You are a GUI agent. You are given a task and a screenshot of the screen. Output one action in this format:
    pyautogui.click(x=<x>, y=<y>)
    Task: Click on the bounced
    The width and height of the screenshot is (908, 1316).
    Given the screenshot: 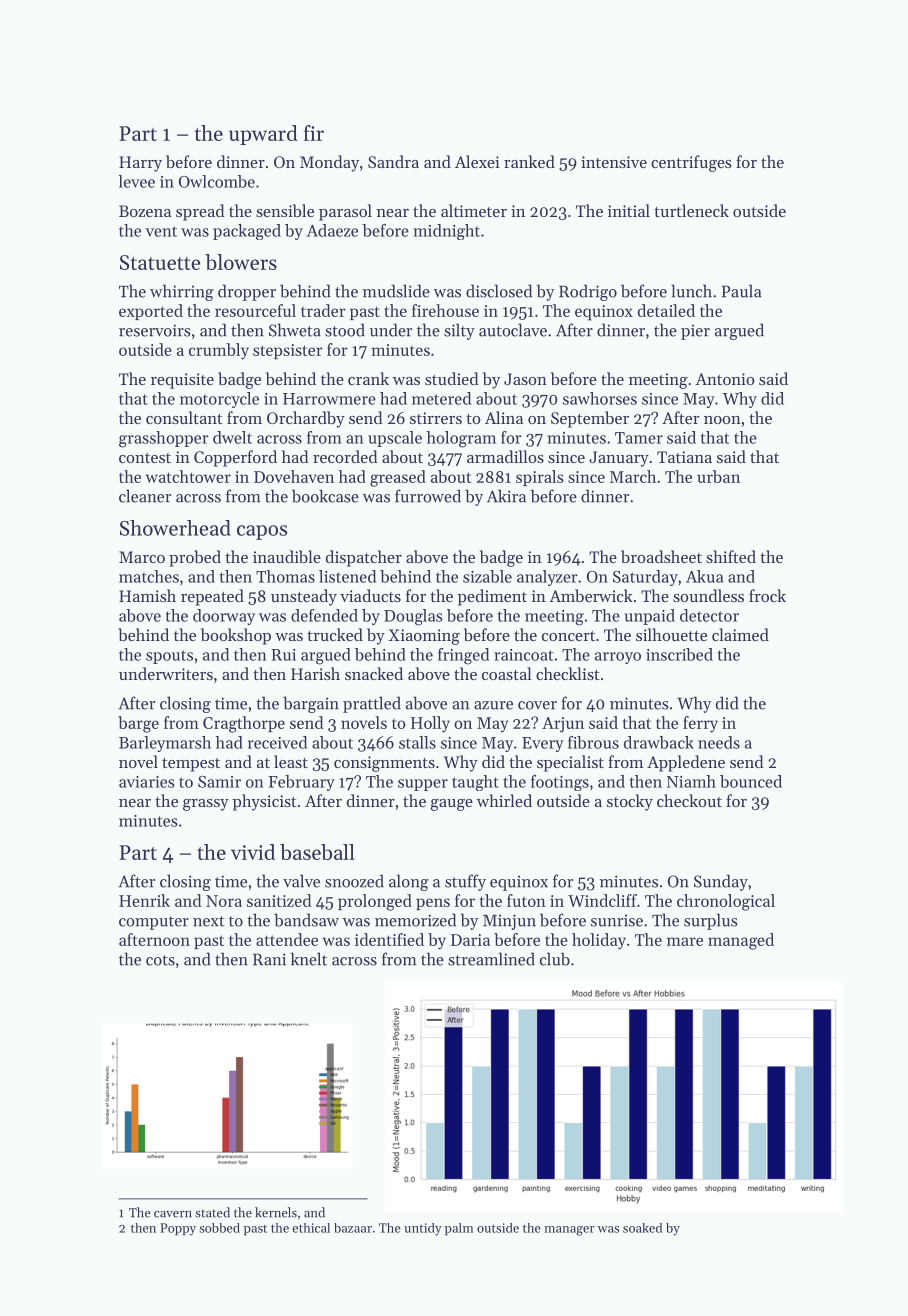 What is the action you would take?
    pyautogui.click(x=751, y=781)
